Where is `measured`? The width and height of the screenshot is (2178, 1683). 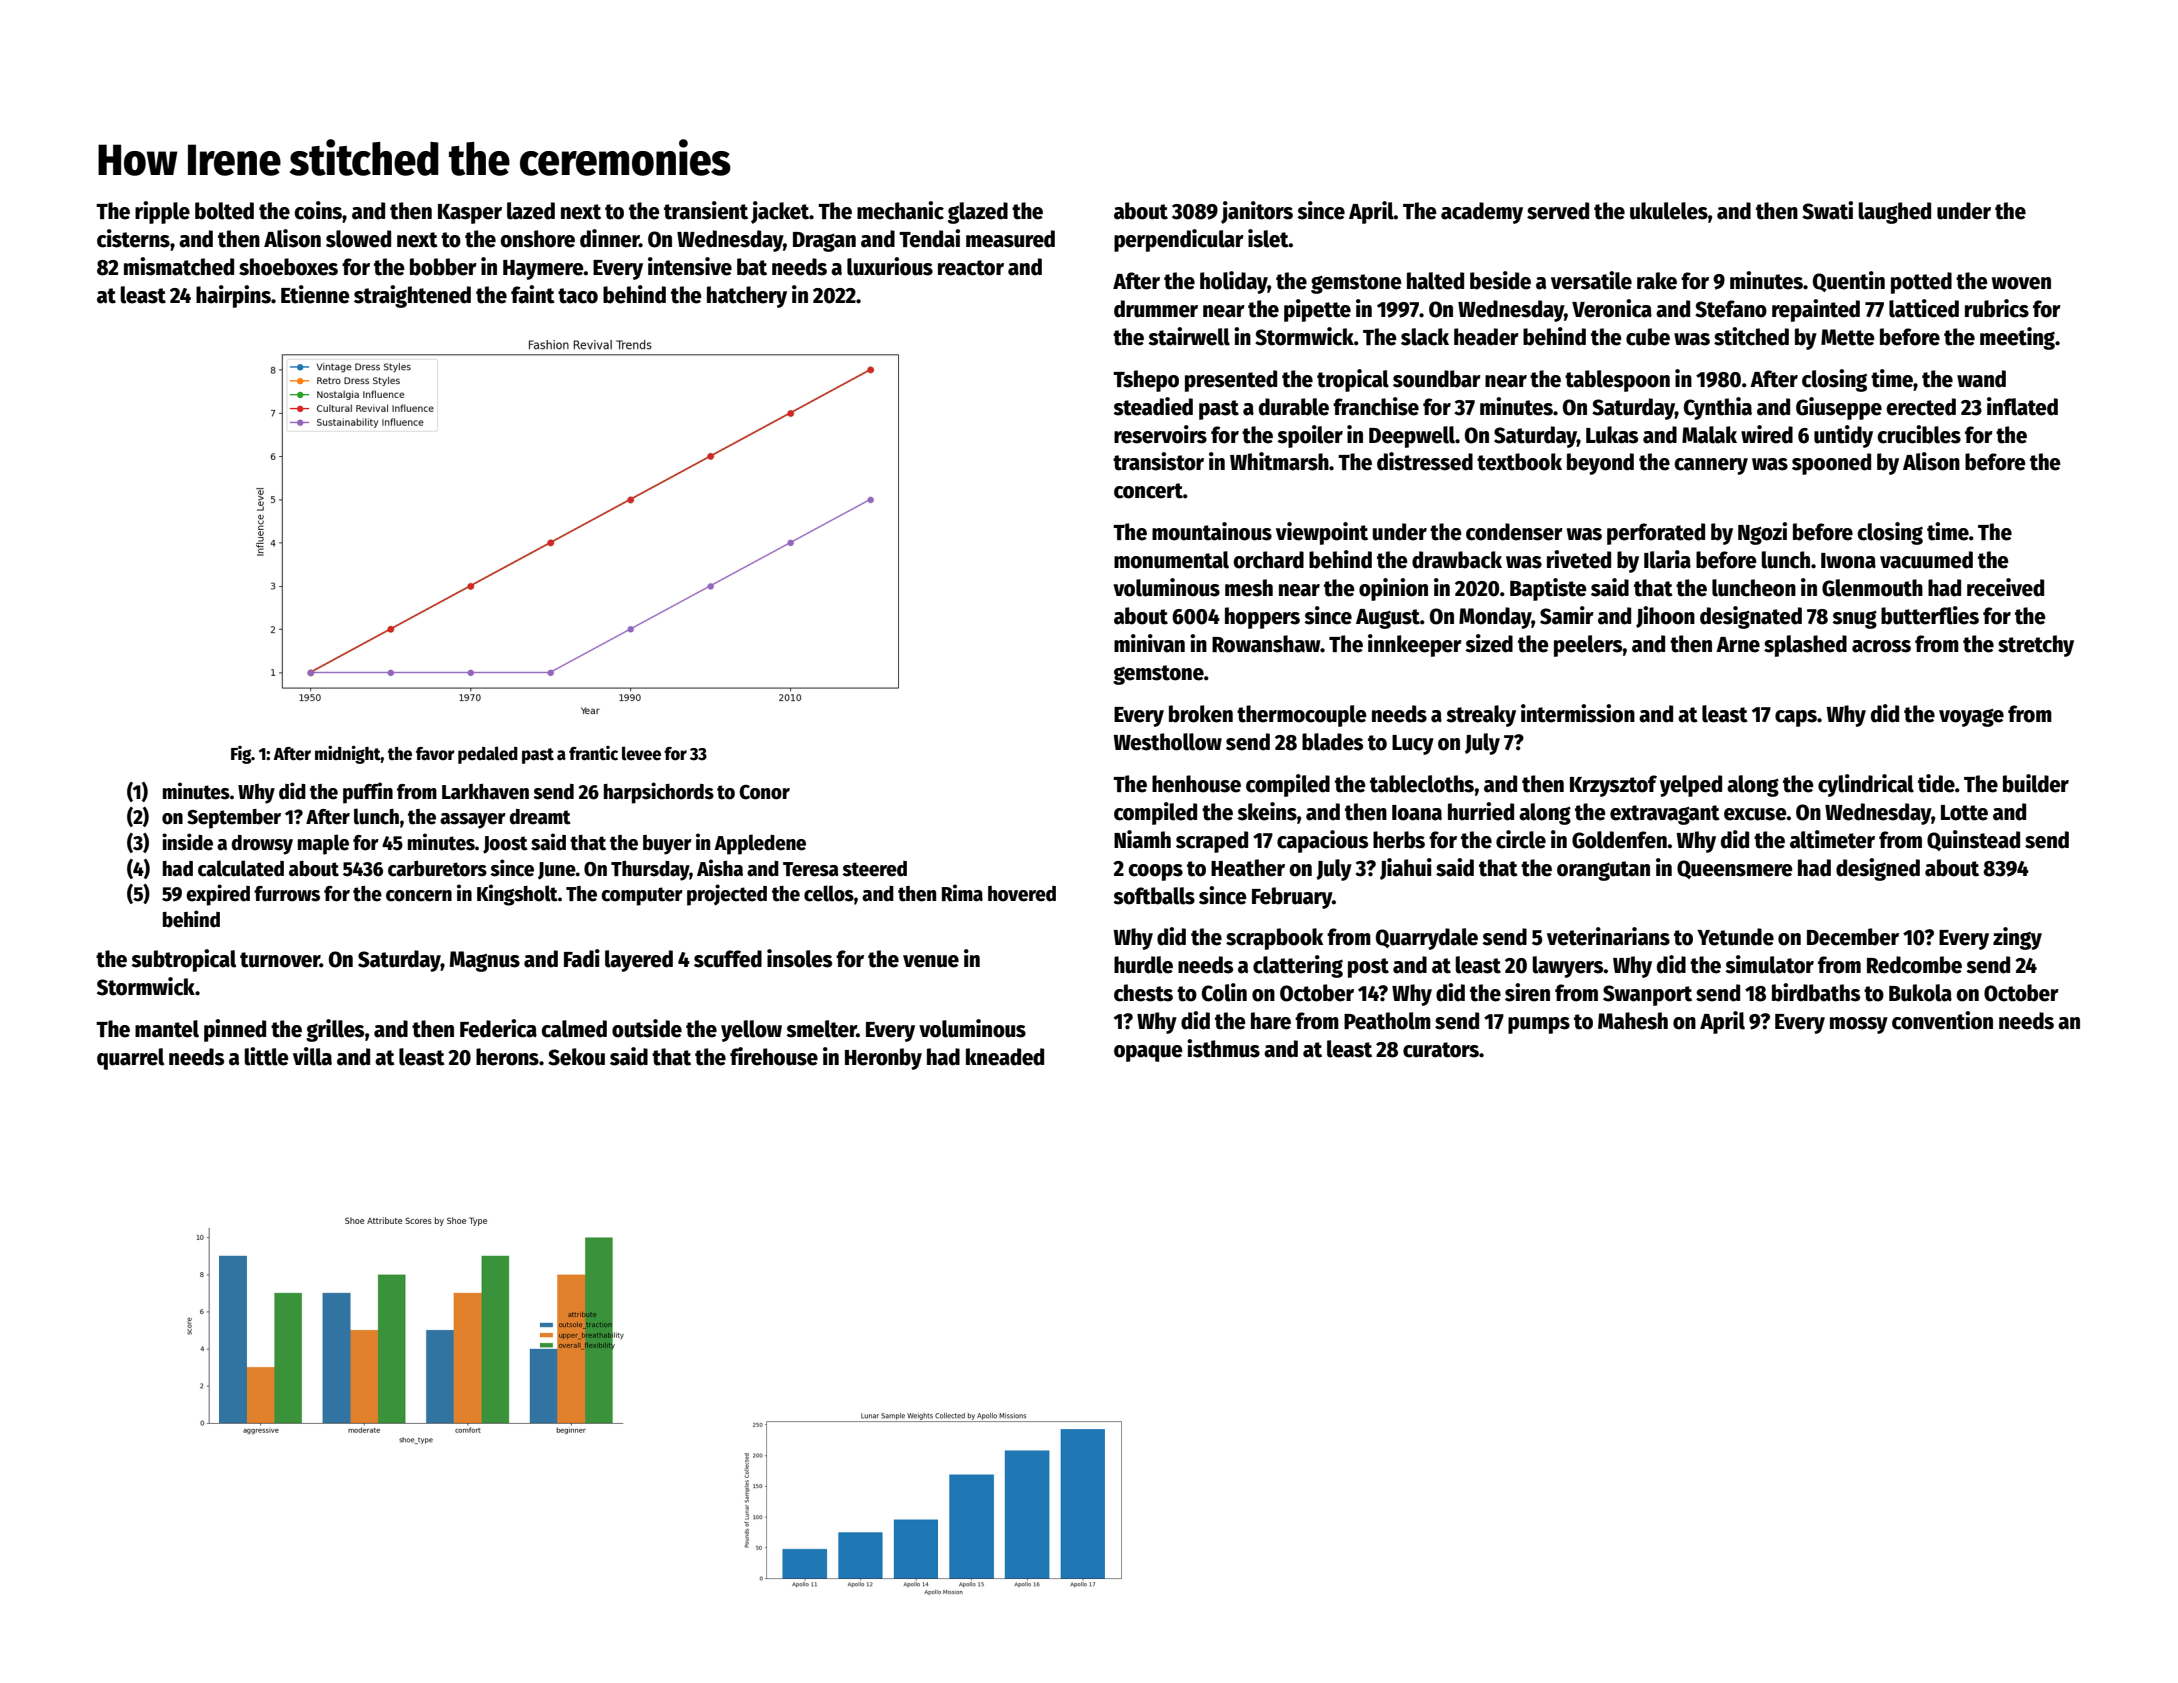 measured is located at coordinates (1010, 239).
